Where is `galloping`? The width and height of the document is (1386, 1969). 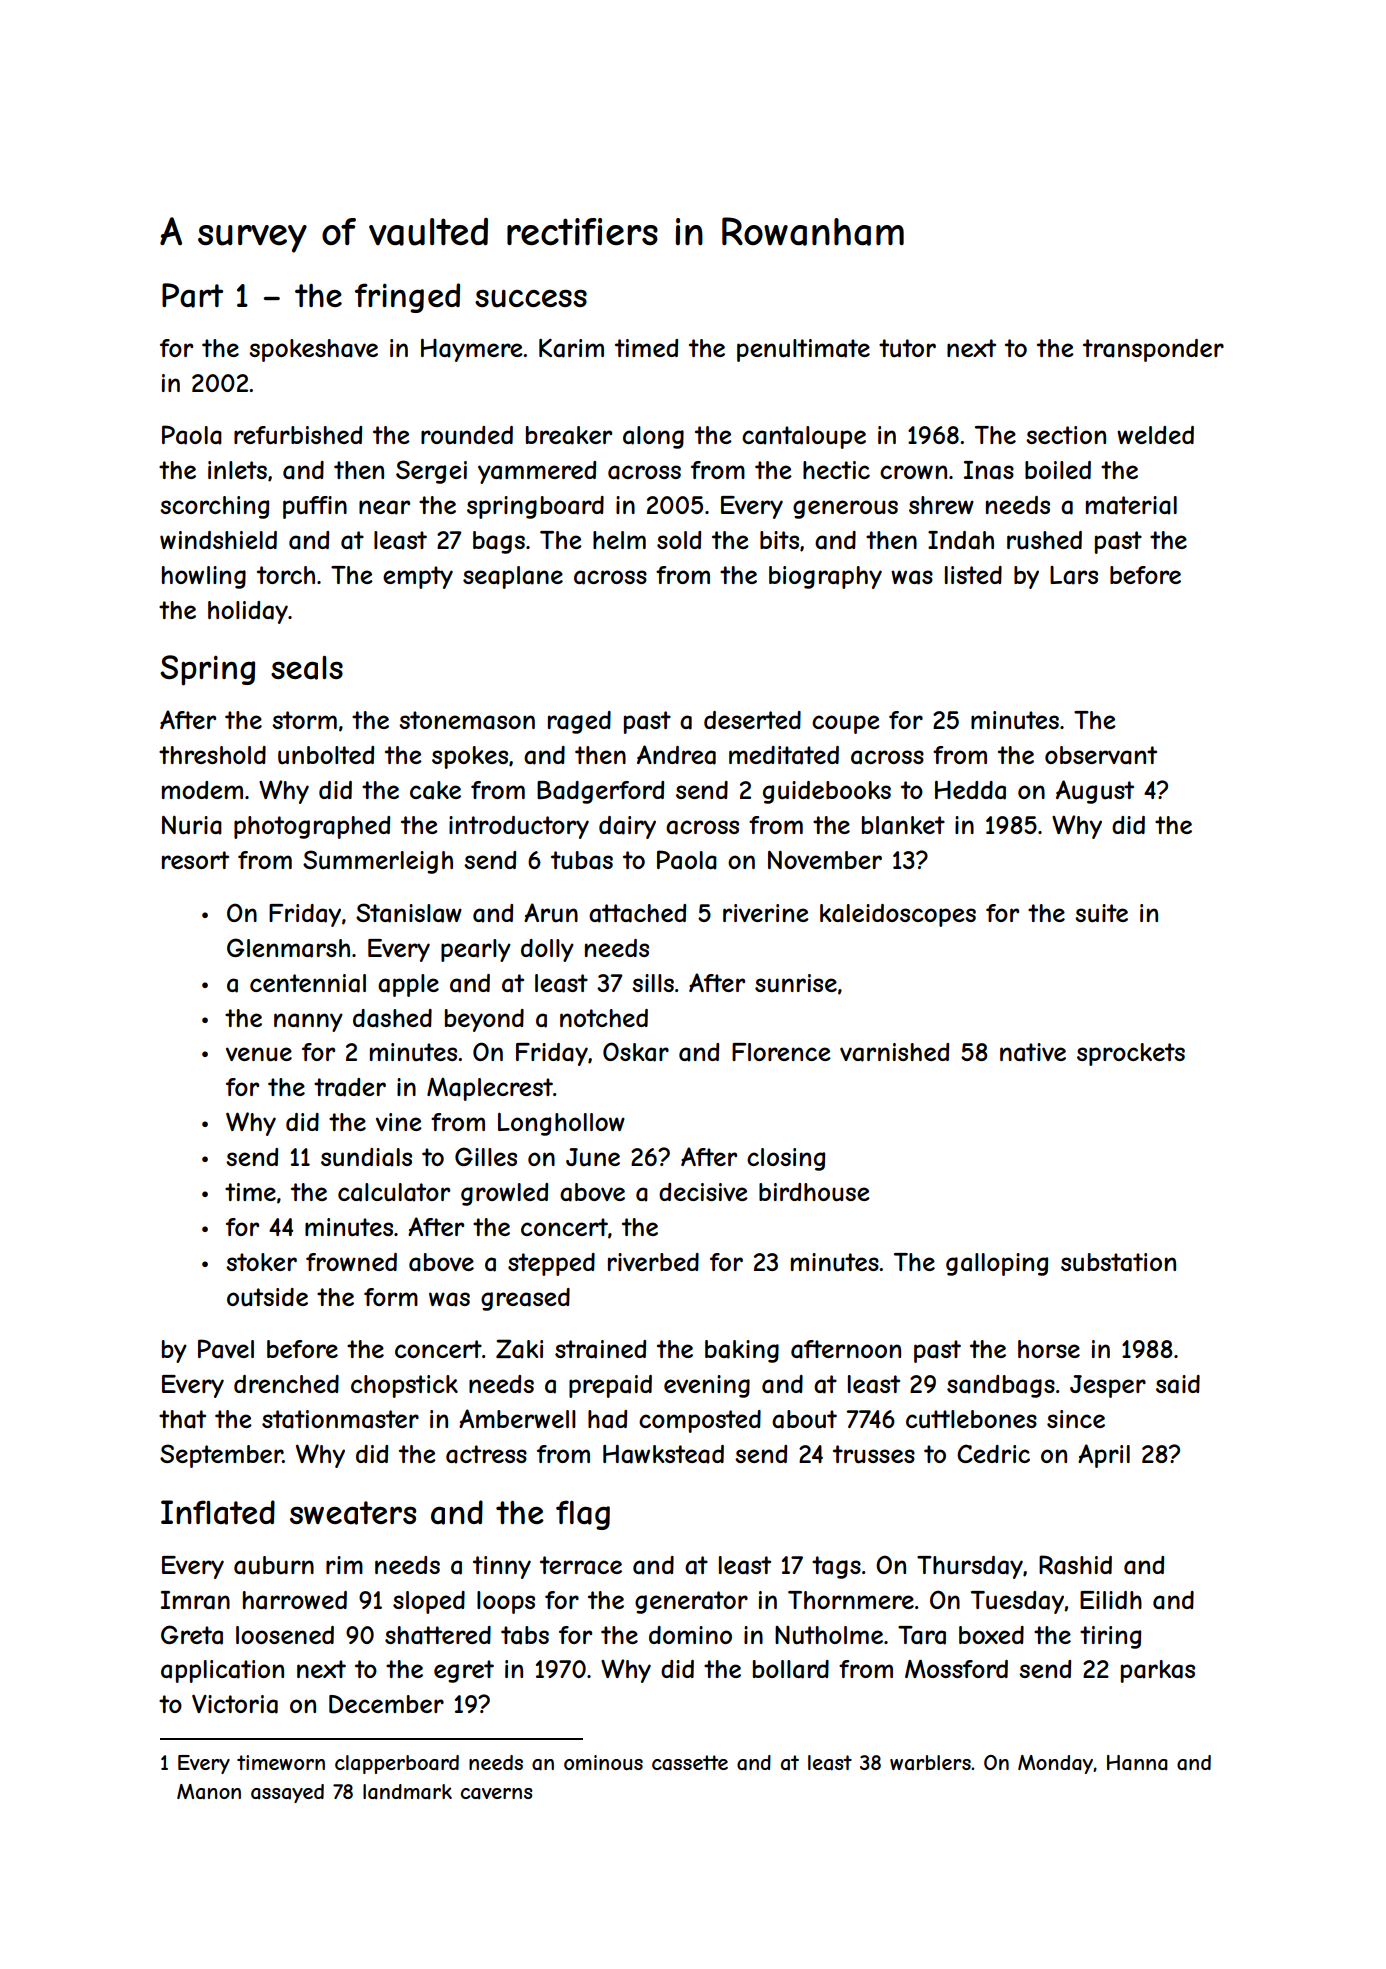
galloping is located at coordinates (997, 1264).
